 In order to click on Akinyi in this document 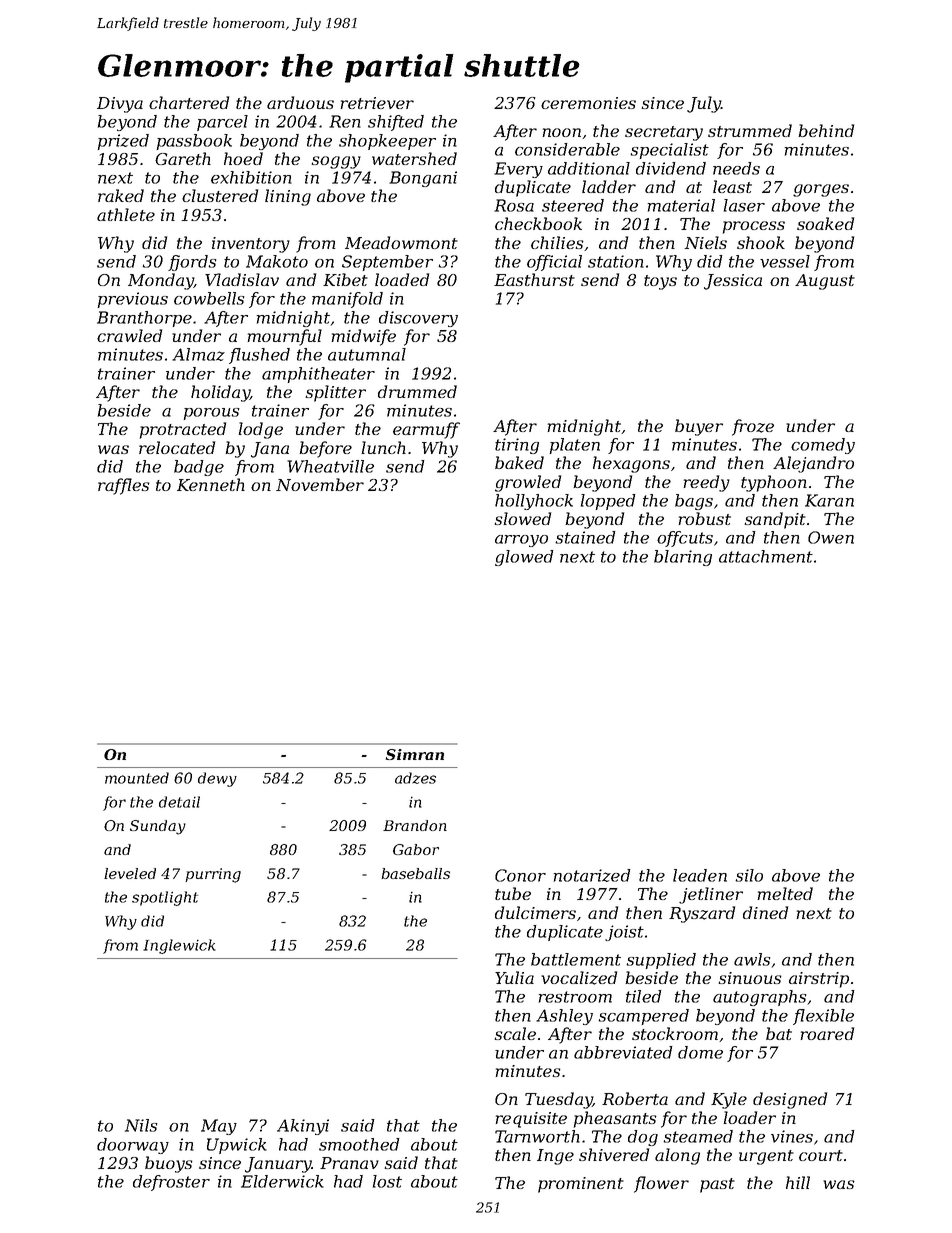, I will do `click(303, 1127)`.
